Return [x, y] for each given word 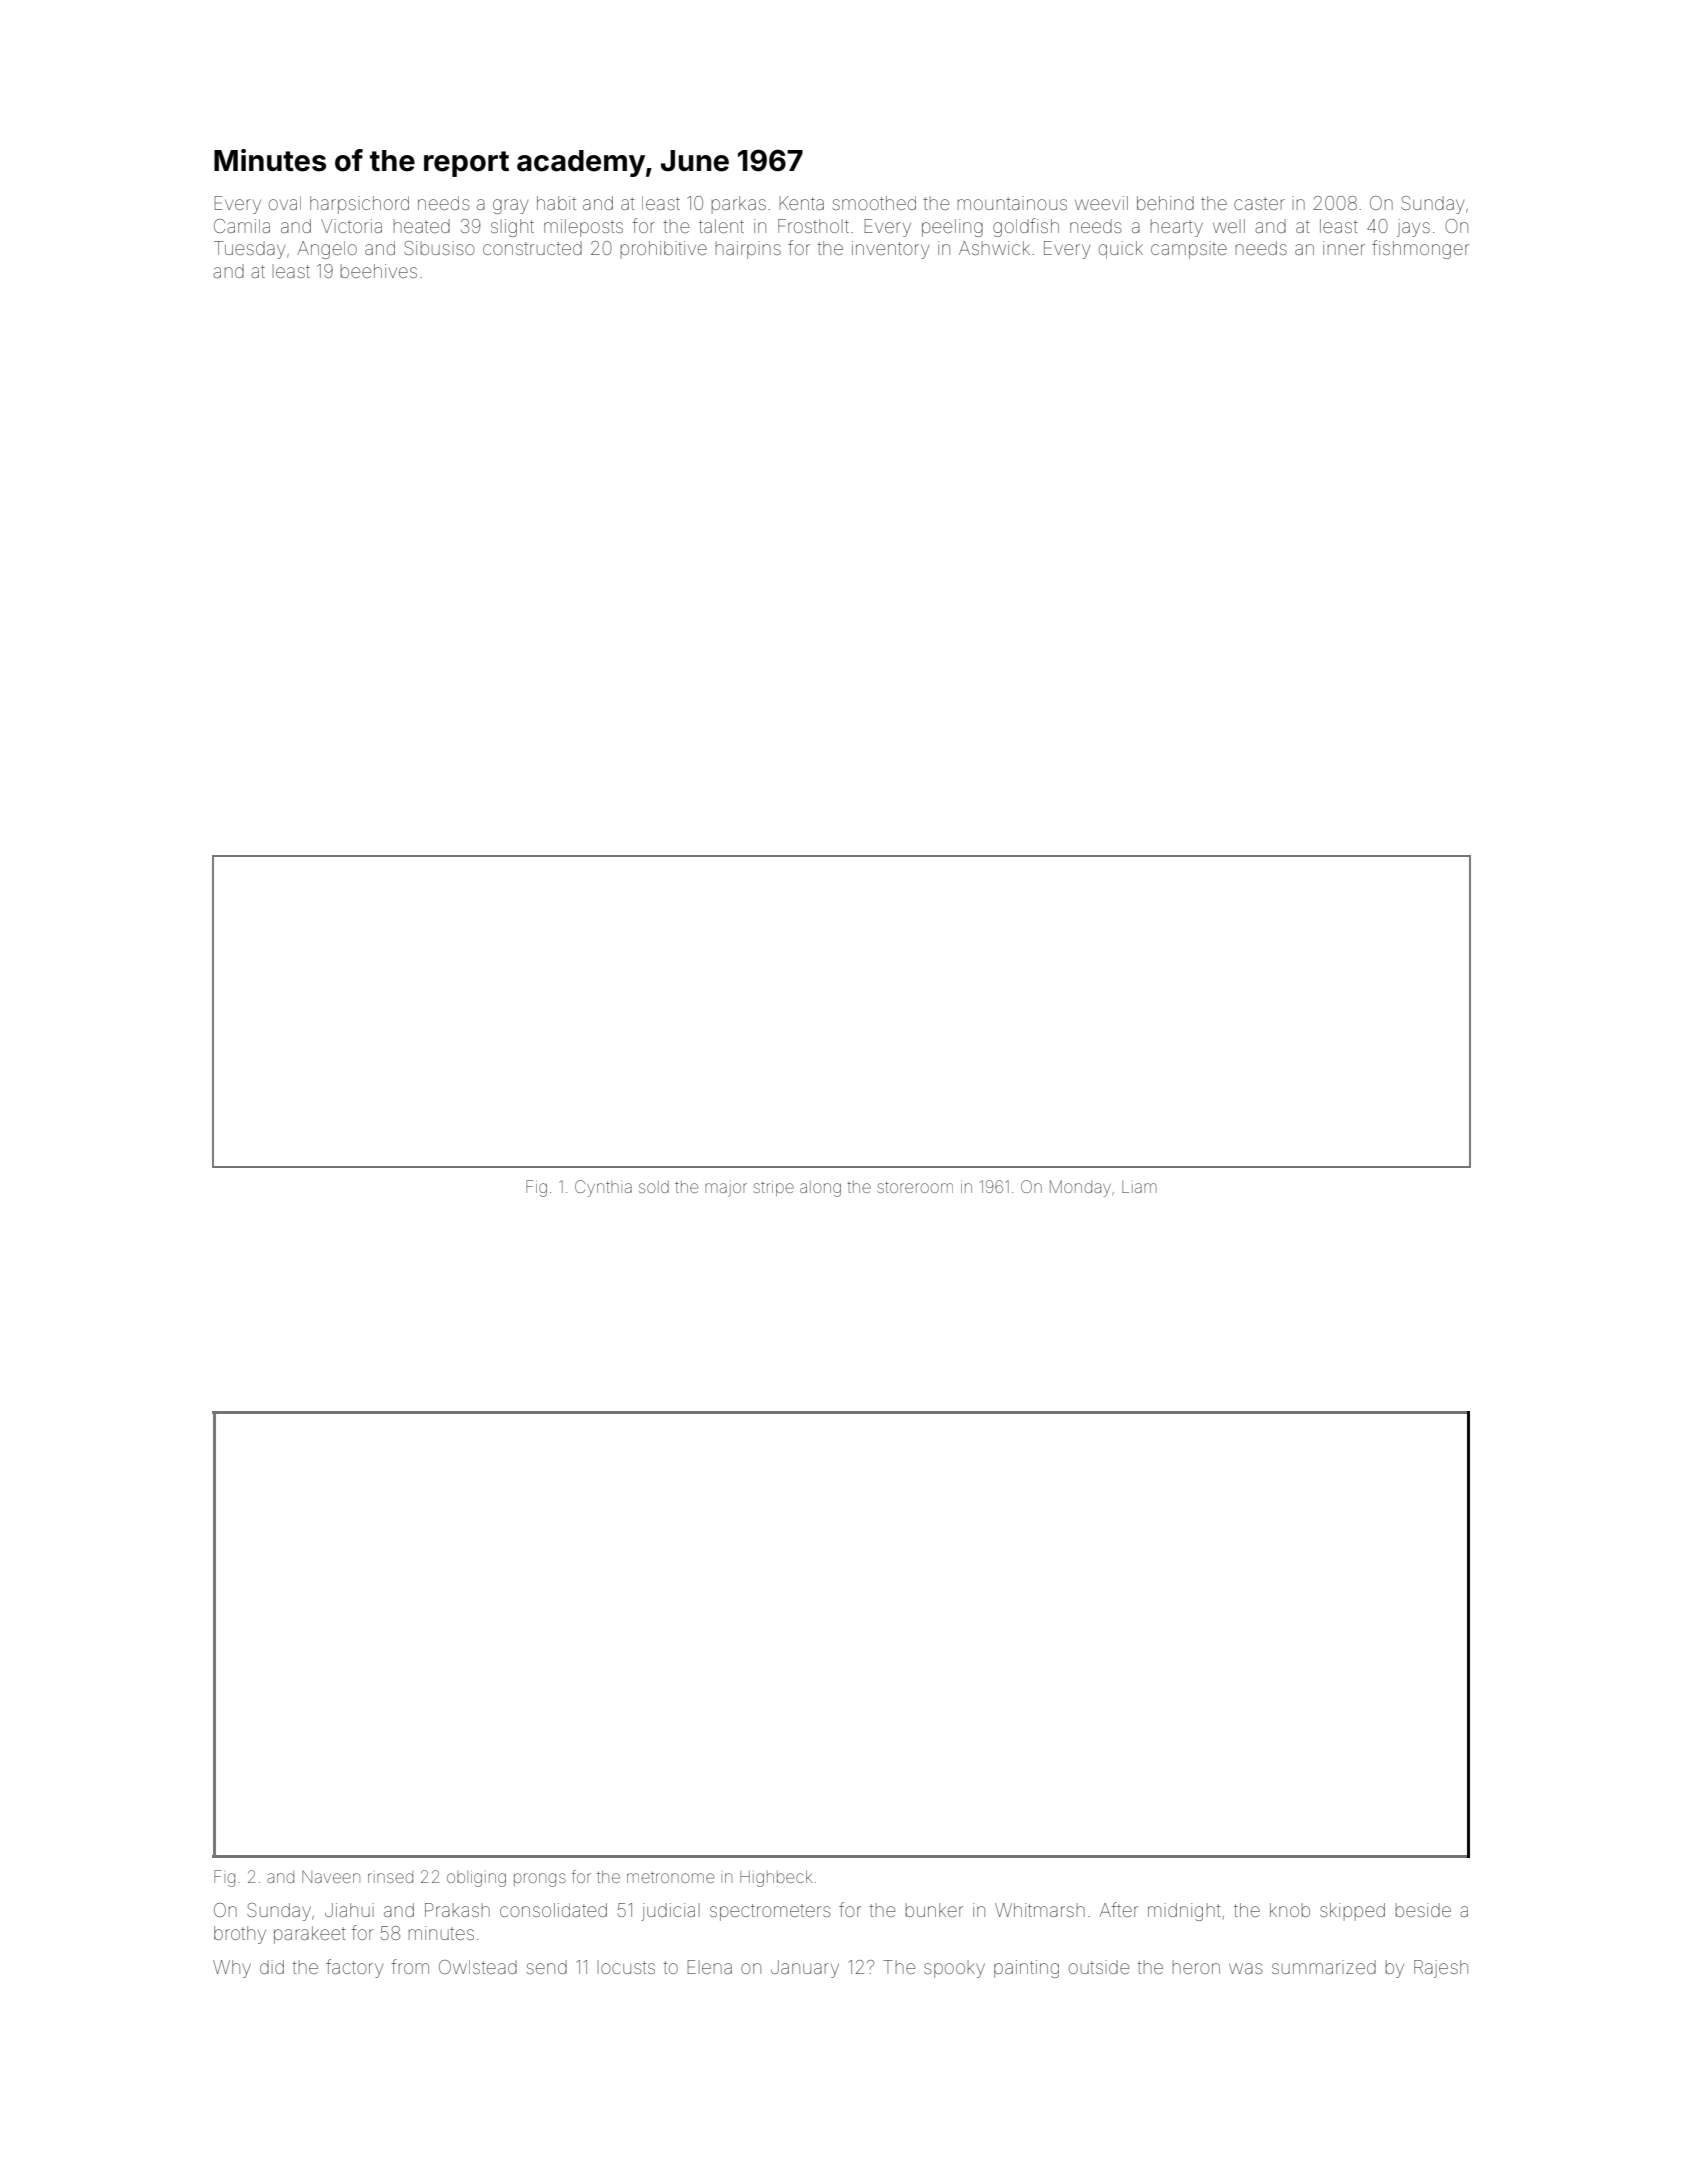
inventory [890, 250]
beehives [379, 271]
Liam [1139, 1187]
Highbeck [776, 1879]
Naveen [331, 1877]
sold [654, 1187]
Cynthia [603, 1188]
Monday [1080, 1188]
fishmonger [1420, 249]
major [726, 1190]
